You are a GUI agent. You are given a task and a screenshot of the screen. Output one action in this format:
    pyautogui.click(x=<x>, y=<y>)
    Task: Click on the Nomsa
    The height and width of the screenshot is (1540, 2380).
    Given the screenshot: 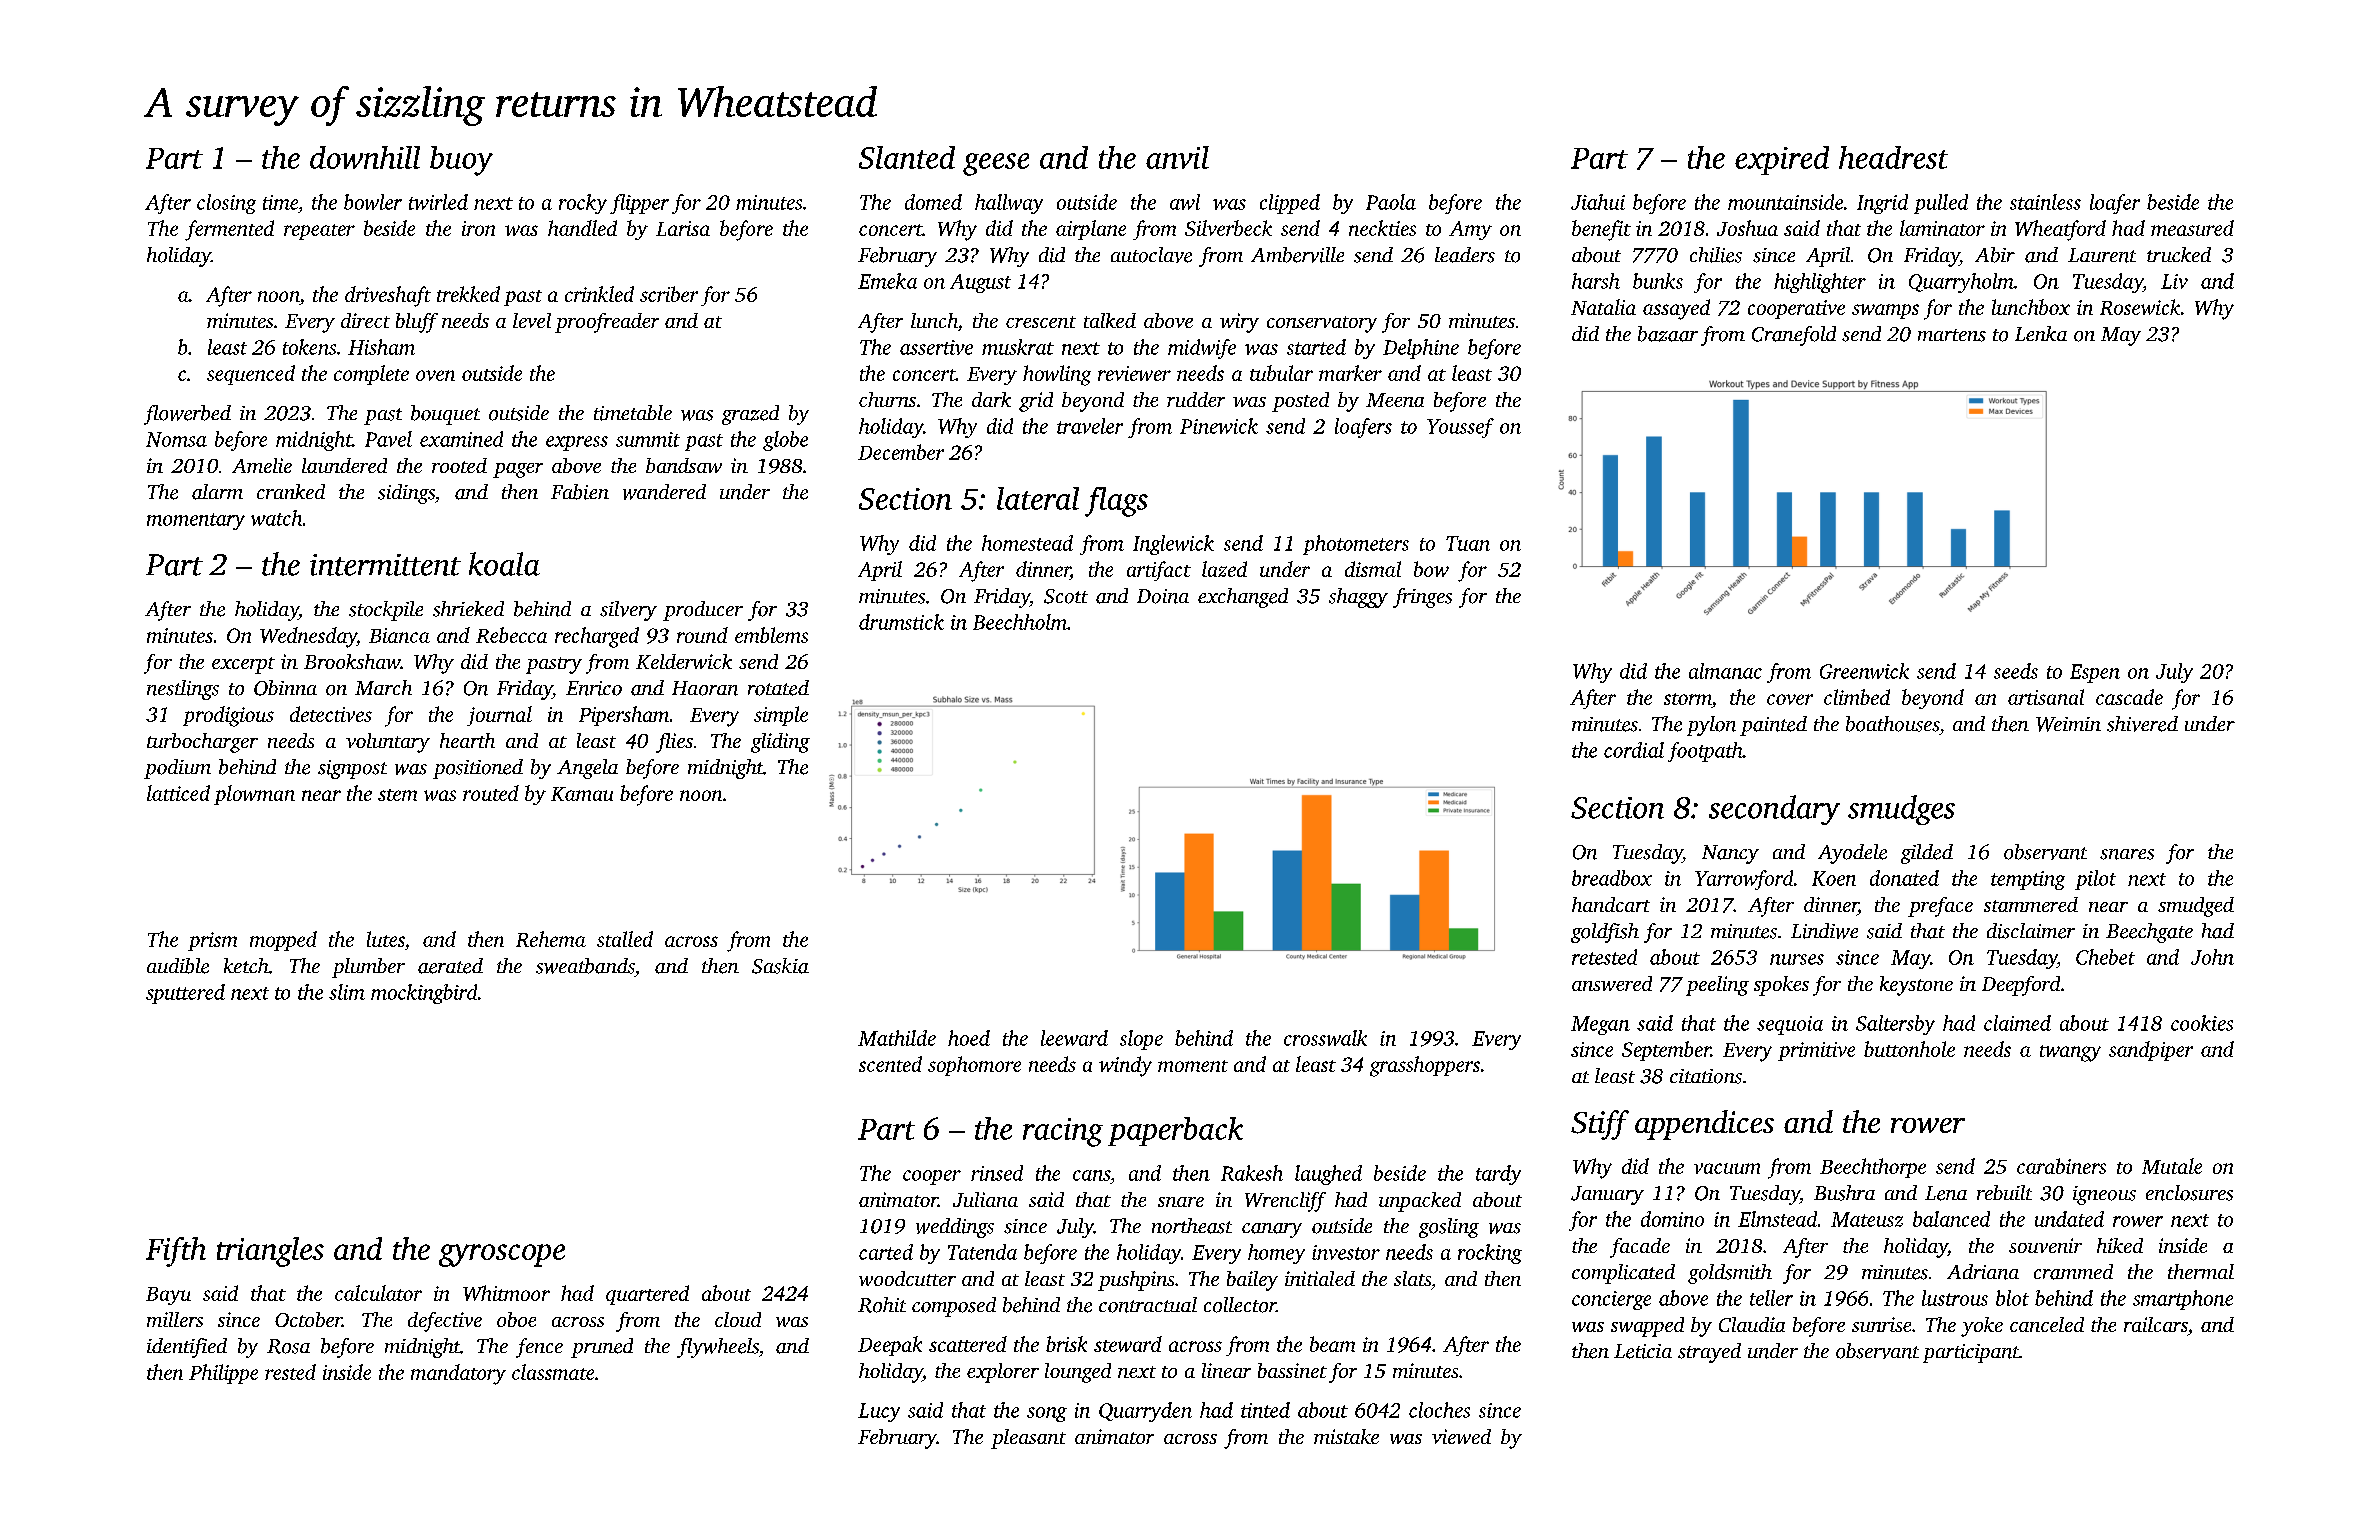 What is the action you would take?
    pyautogui.click(x=176, y=439)
